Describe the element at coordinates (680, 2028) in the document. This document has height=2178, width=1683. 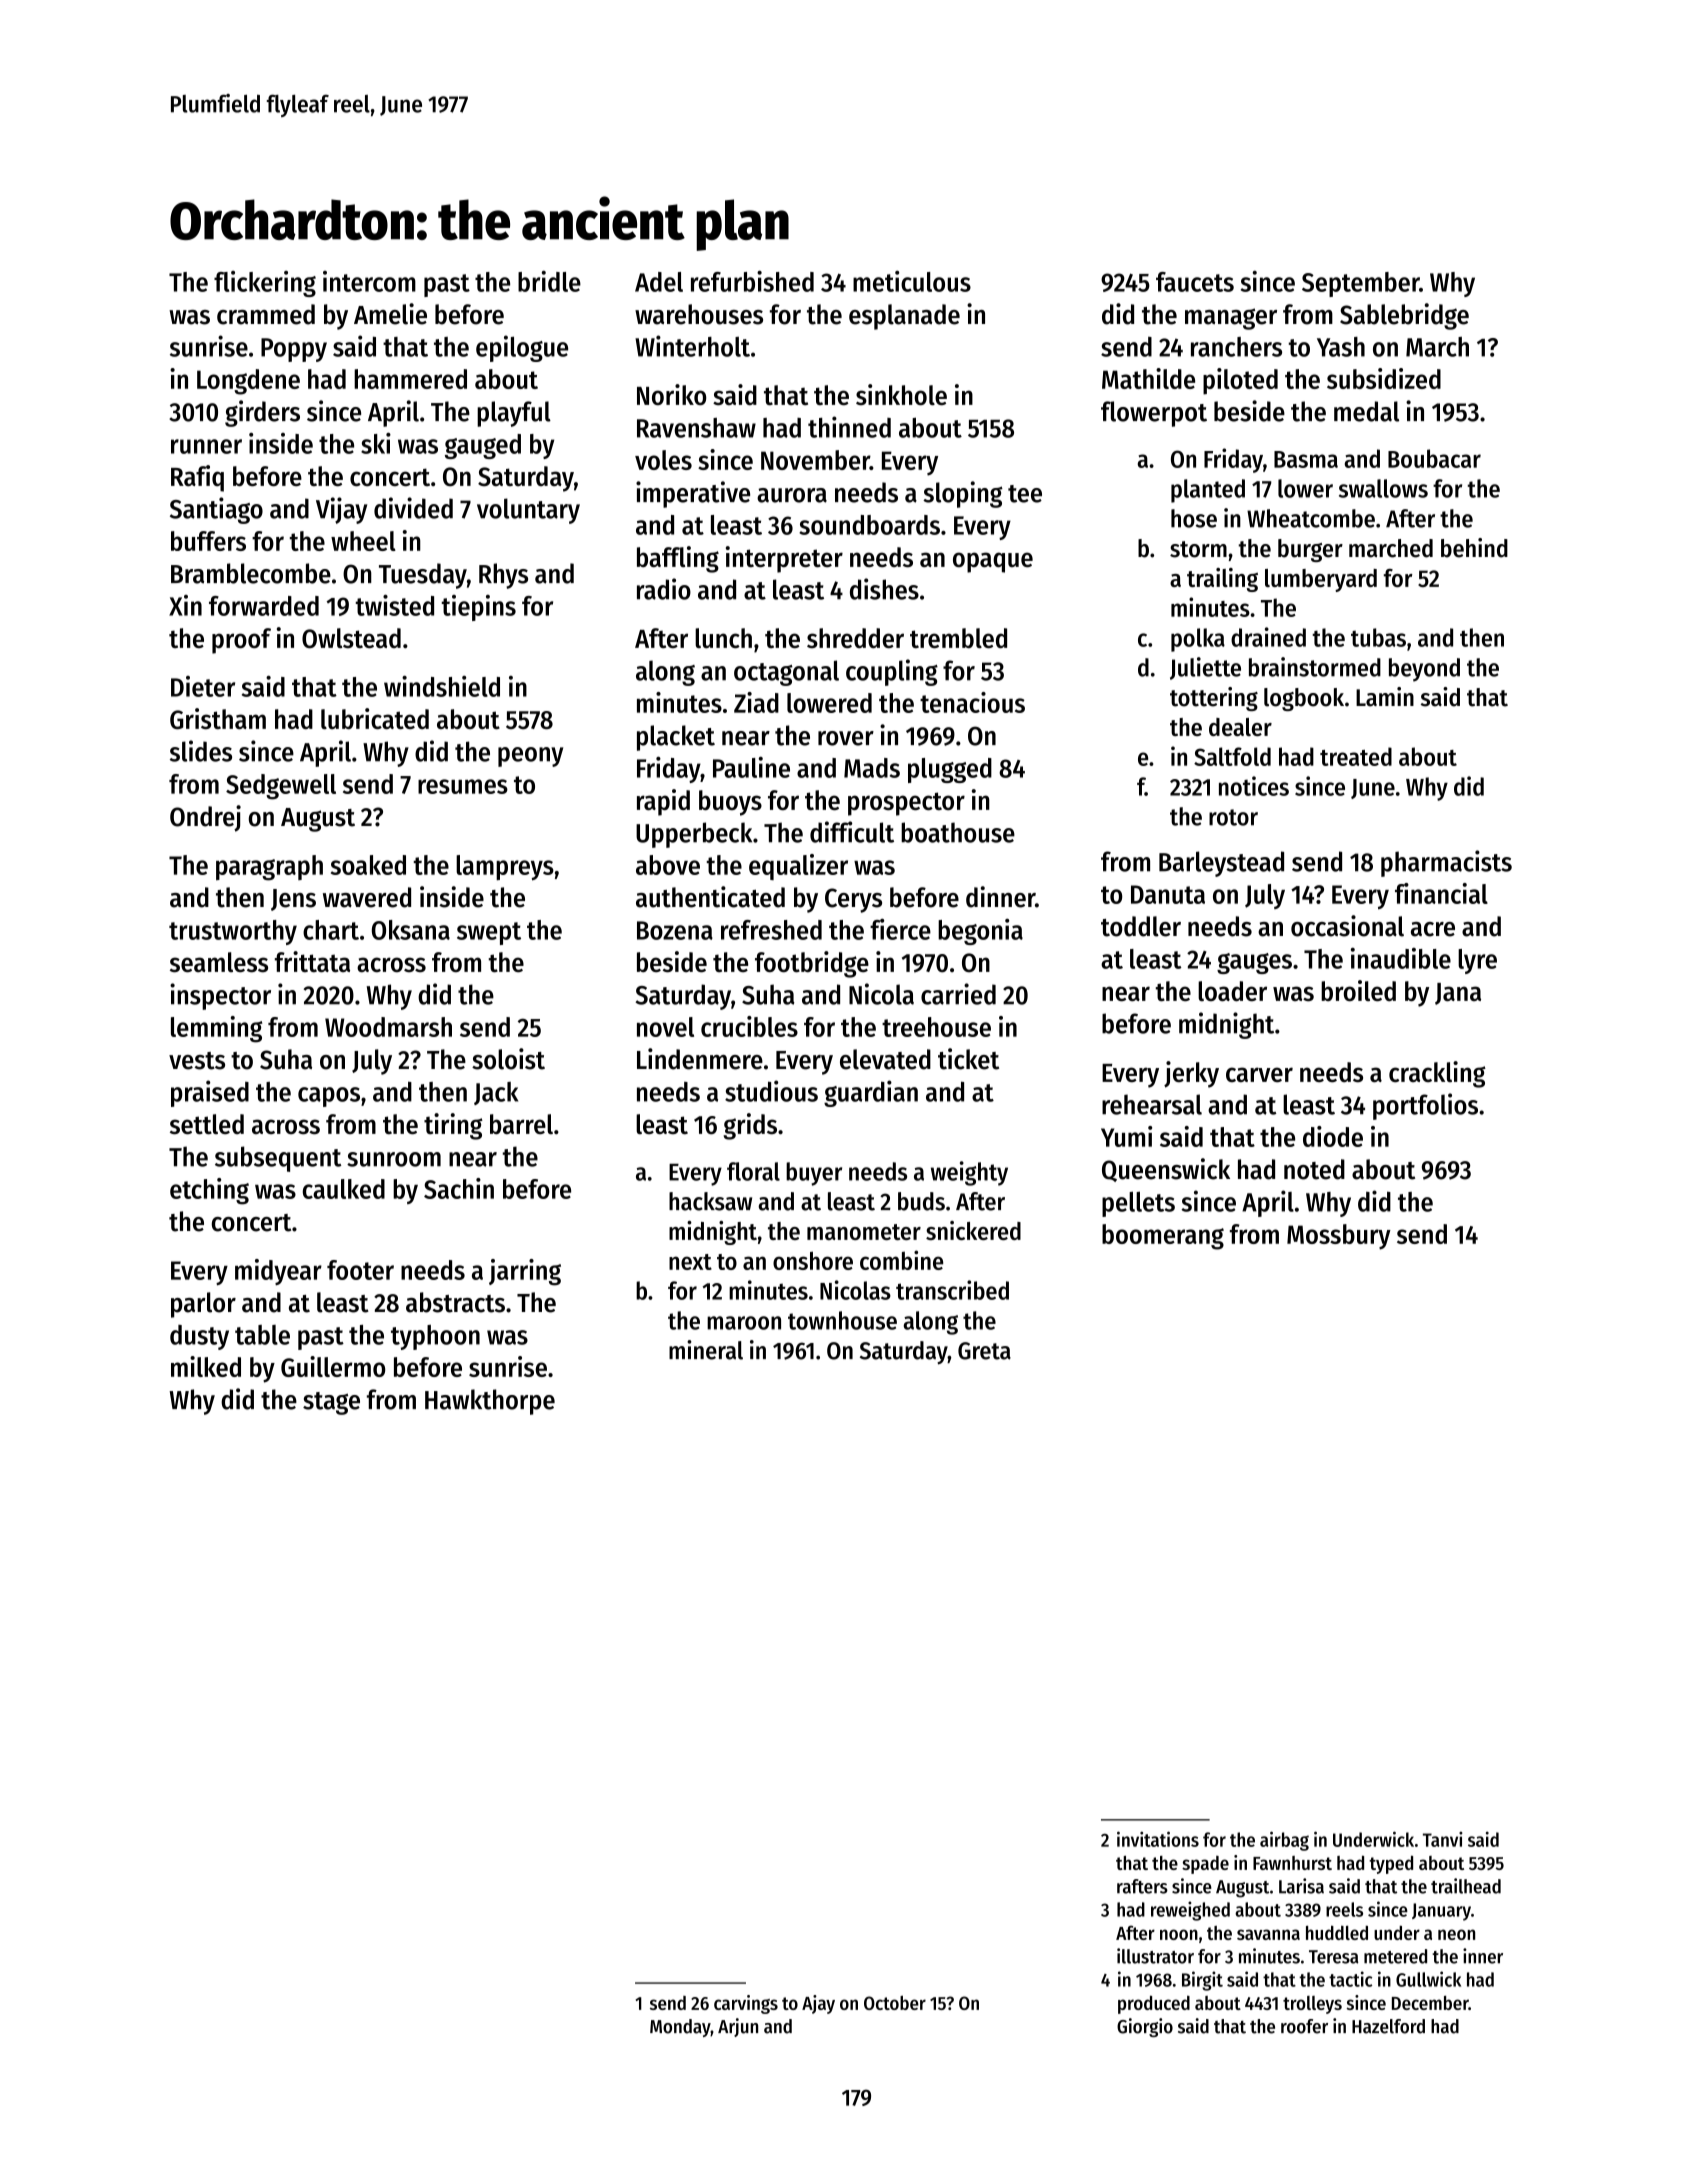
I see `Monday` at that location.
